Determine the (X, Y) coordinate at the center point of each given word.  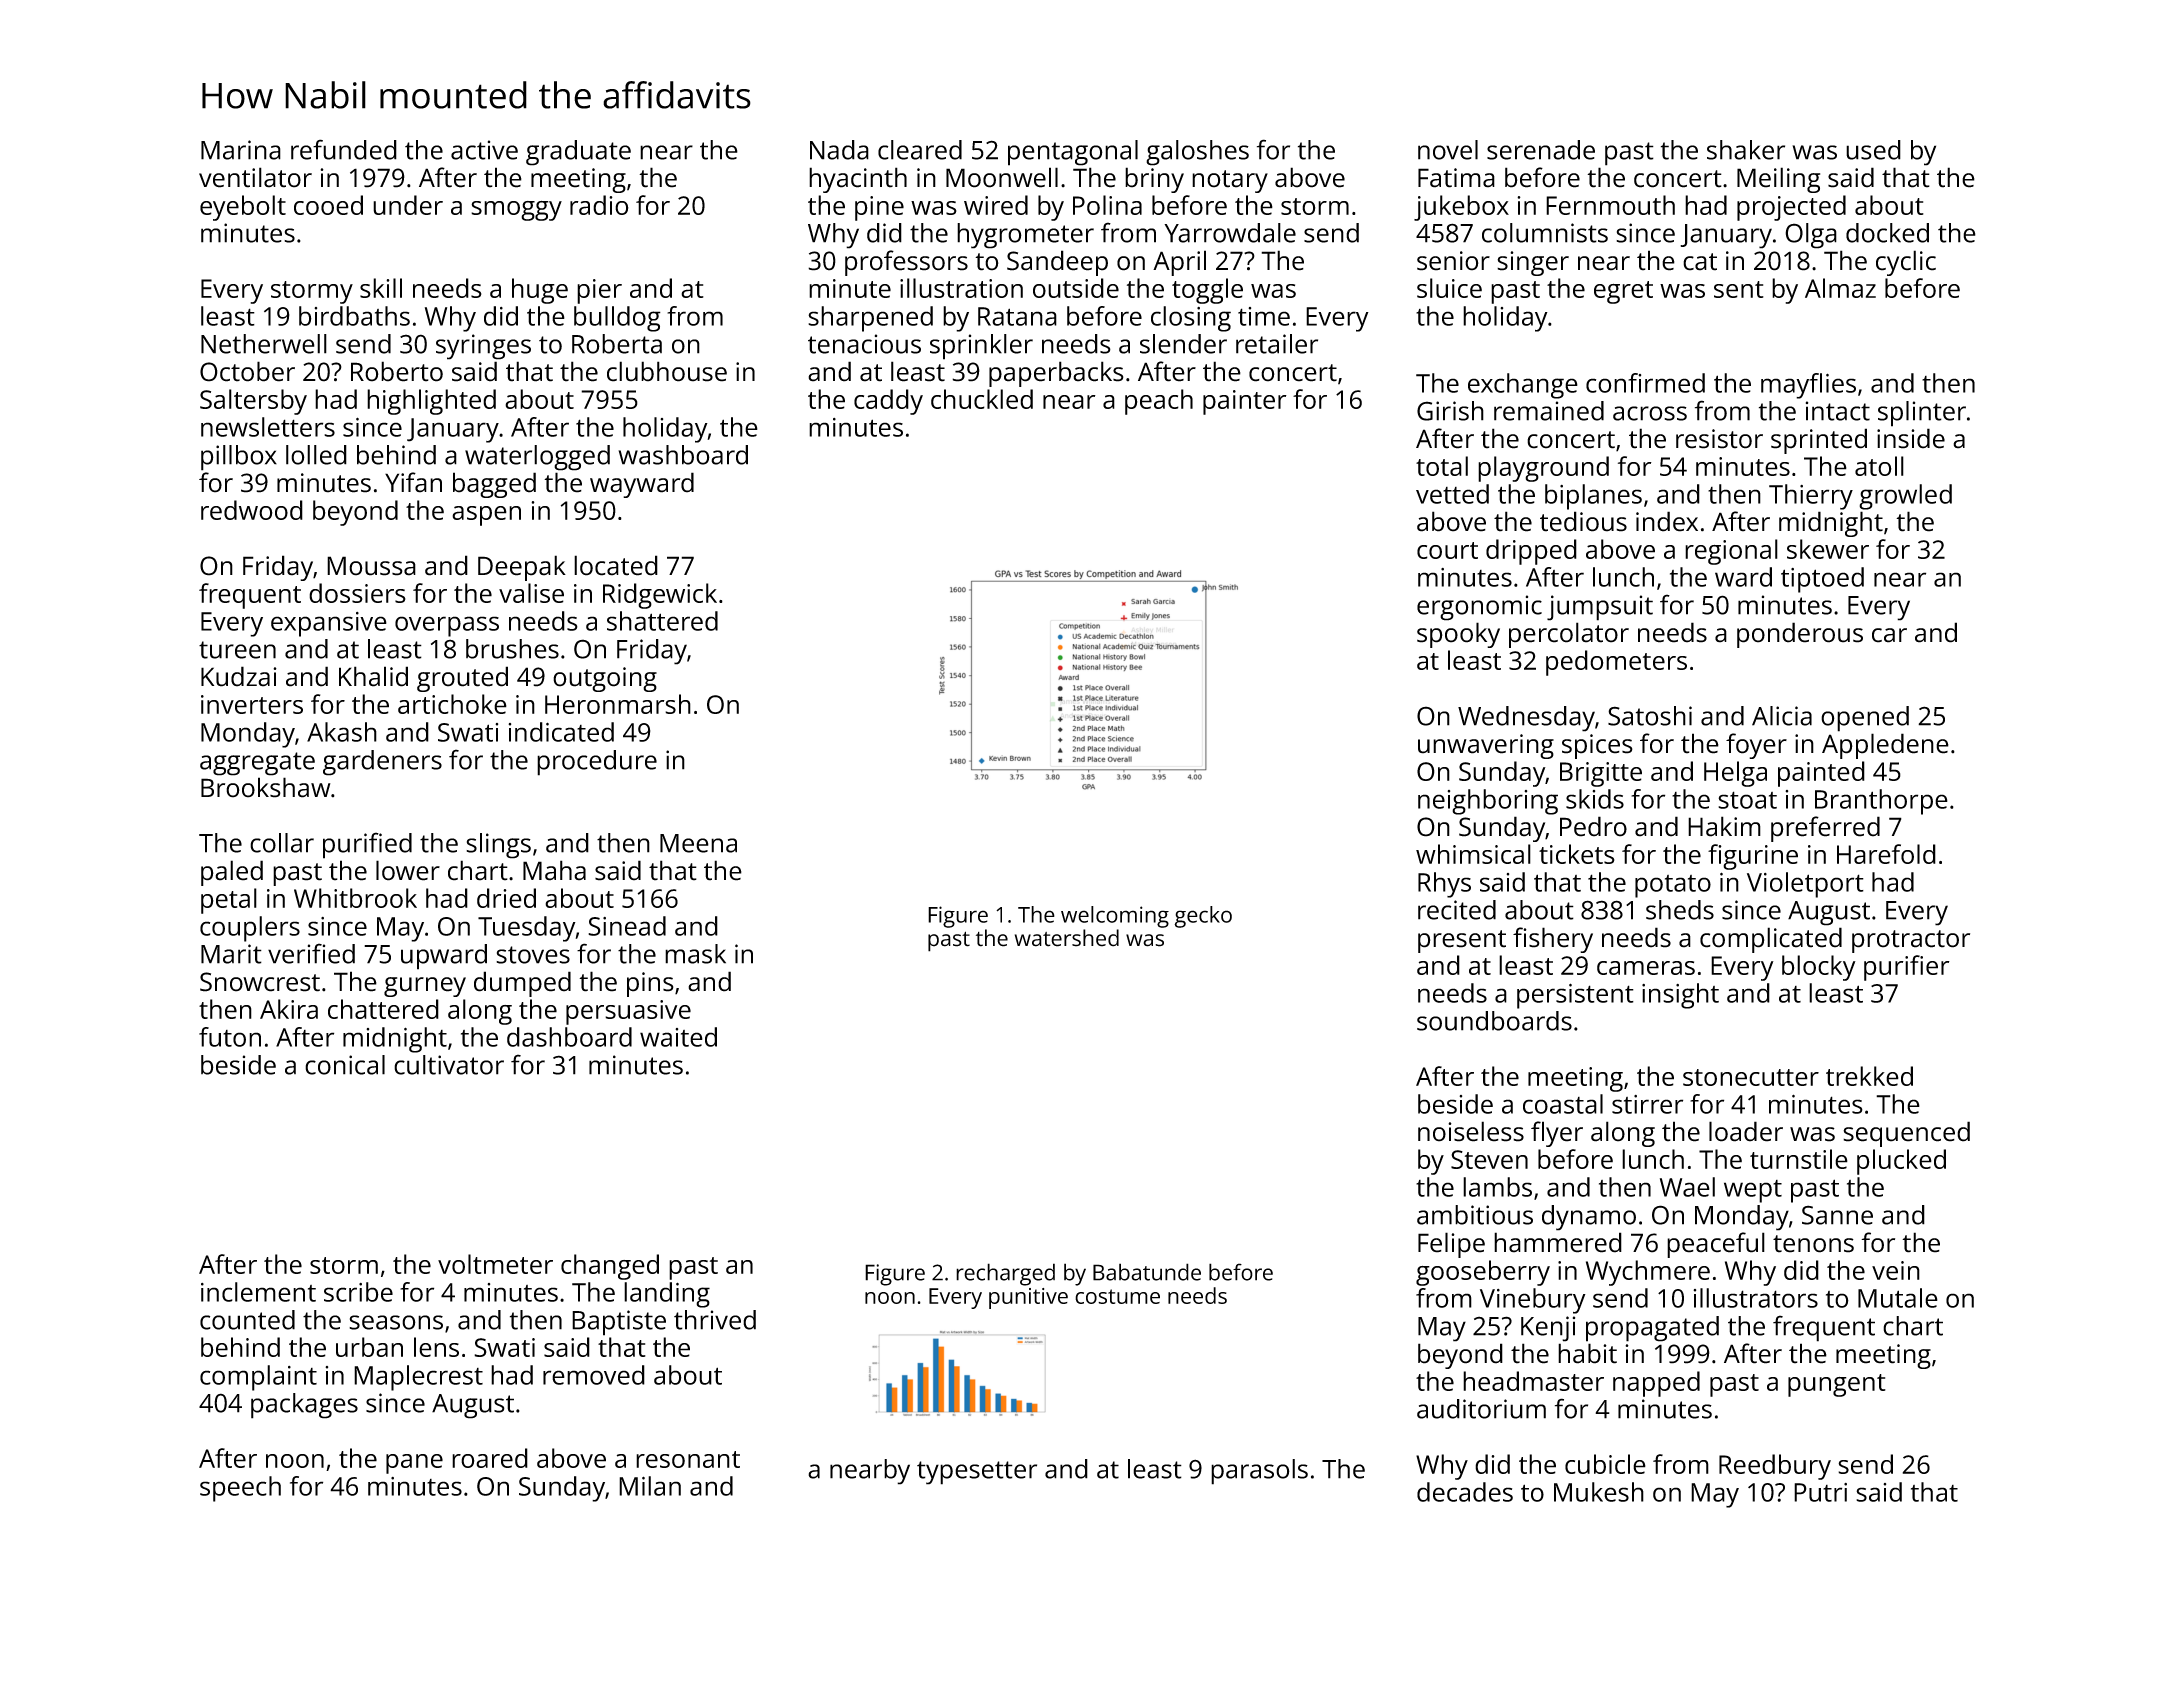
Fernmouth (1610, 205)
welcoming (1115, 917)
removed (594, 1375)
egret (1623, 292)
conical (345, 1065)
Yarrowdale (1230, 233)
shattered (662, 621)
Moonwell (1002, 177)
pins (650, 984)
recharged (1005, 1274)
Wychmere (1648, 1273)
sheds (1680, 910)
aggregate (257, 764)
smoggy (516, 211)
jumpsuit (1600, 608)
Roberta (617, 344)
